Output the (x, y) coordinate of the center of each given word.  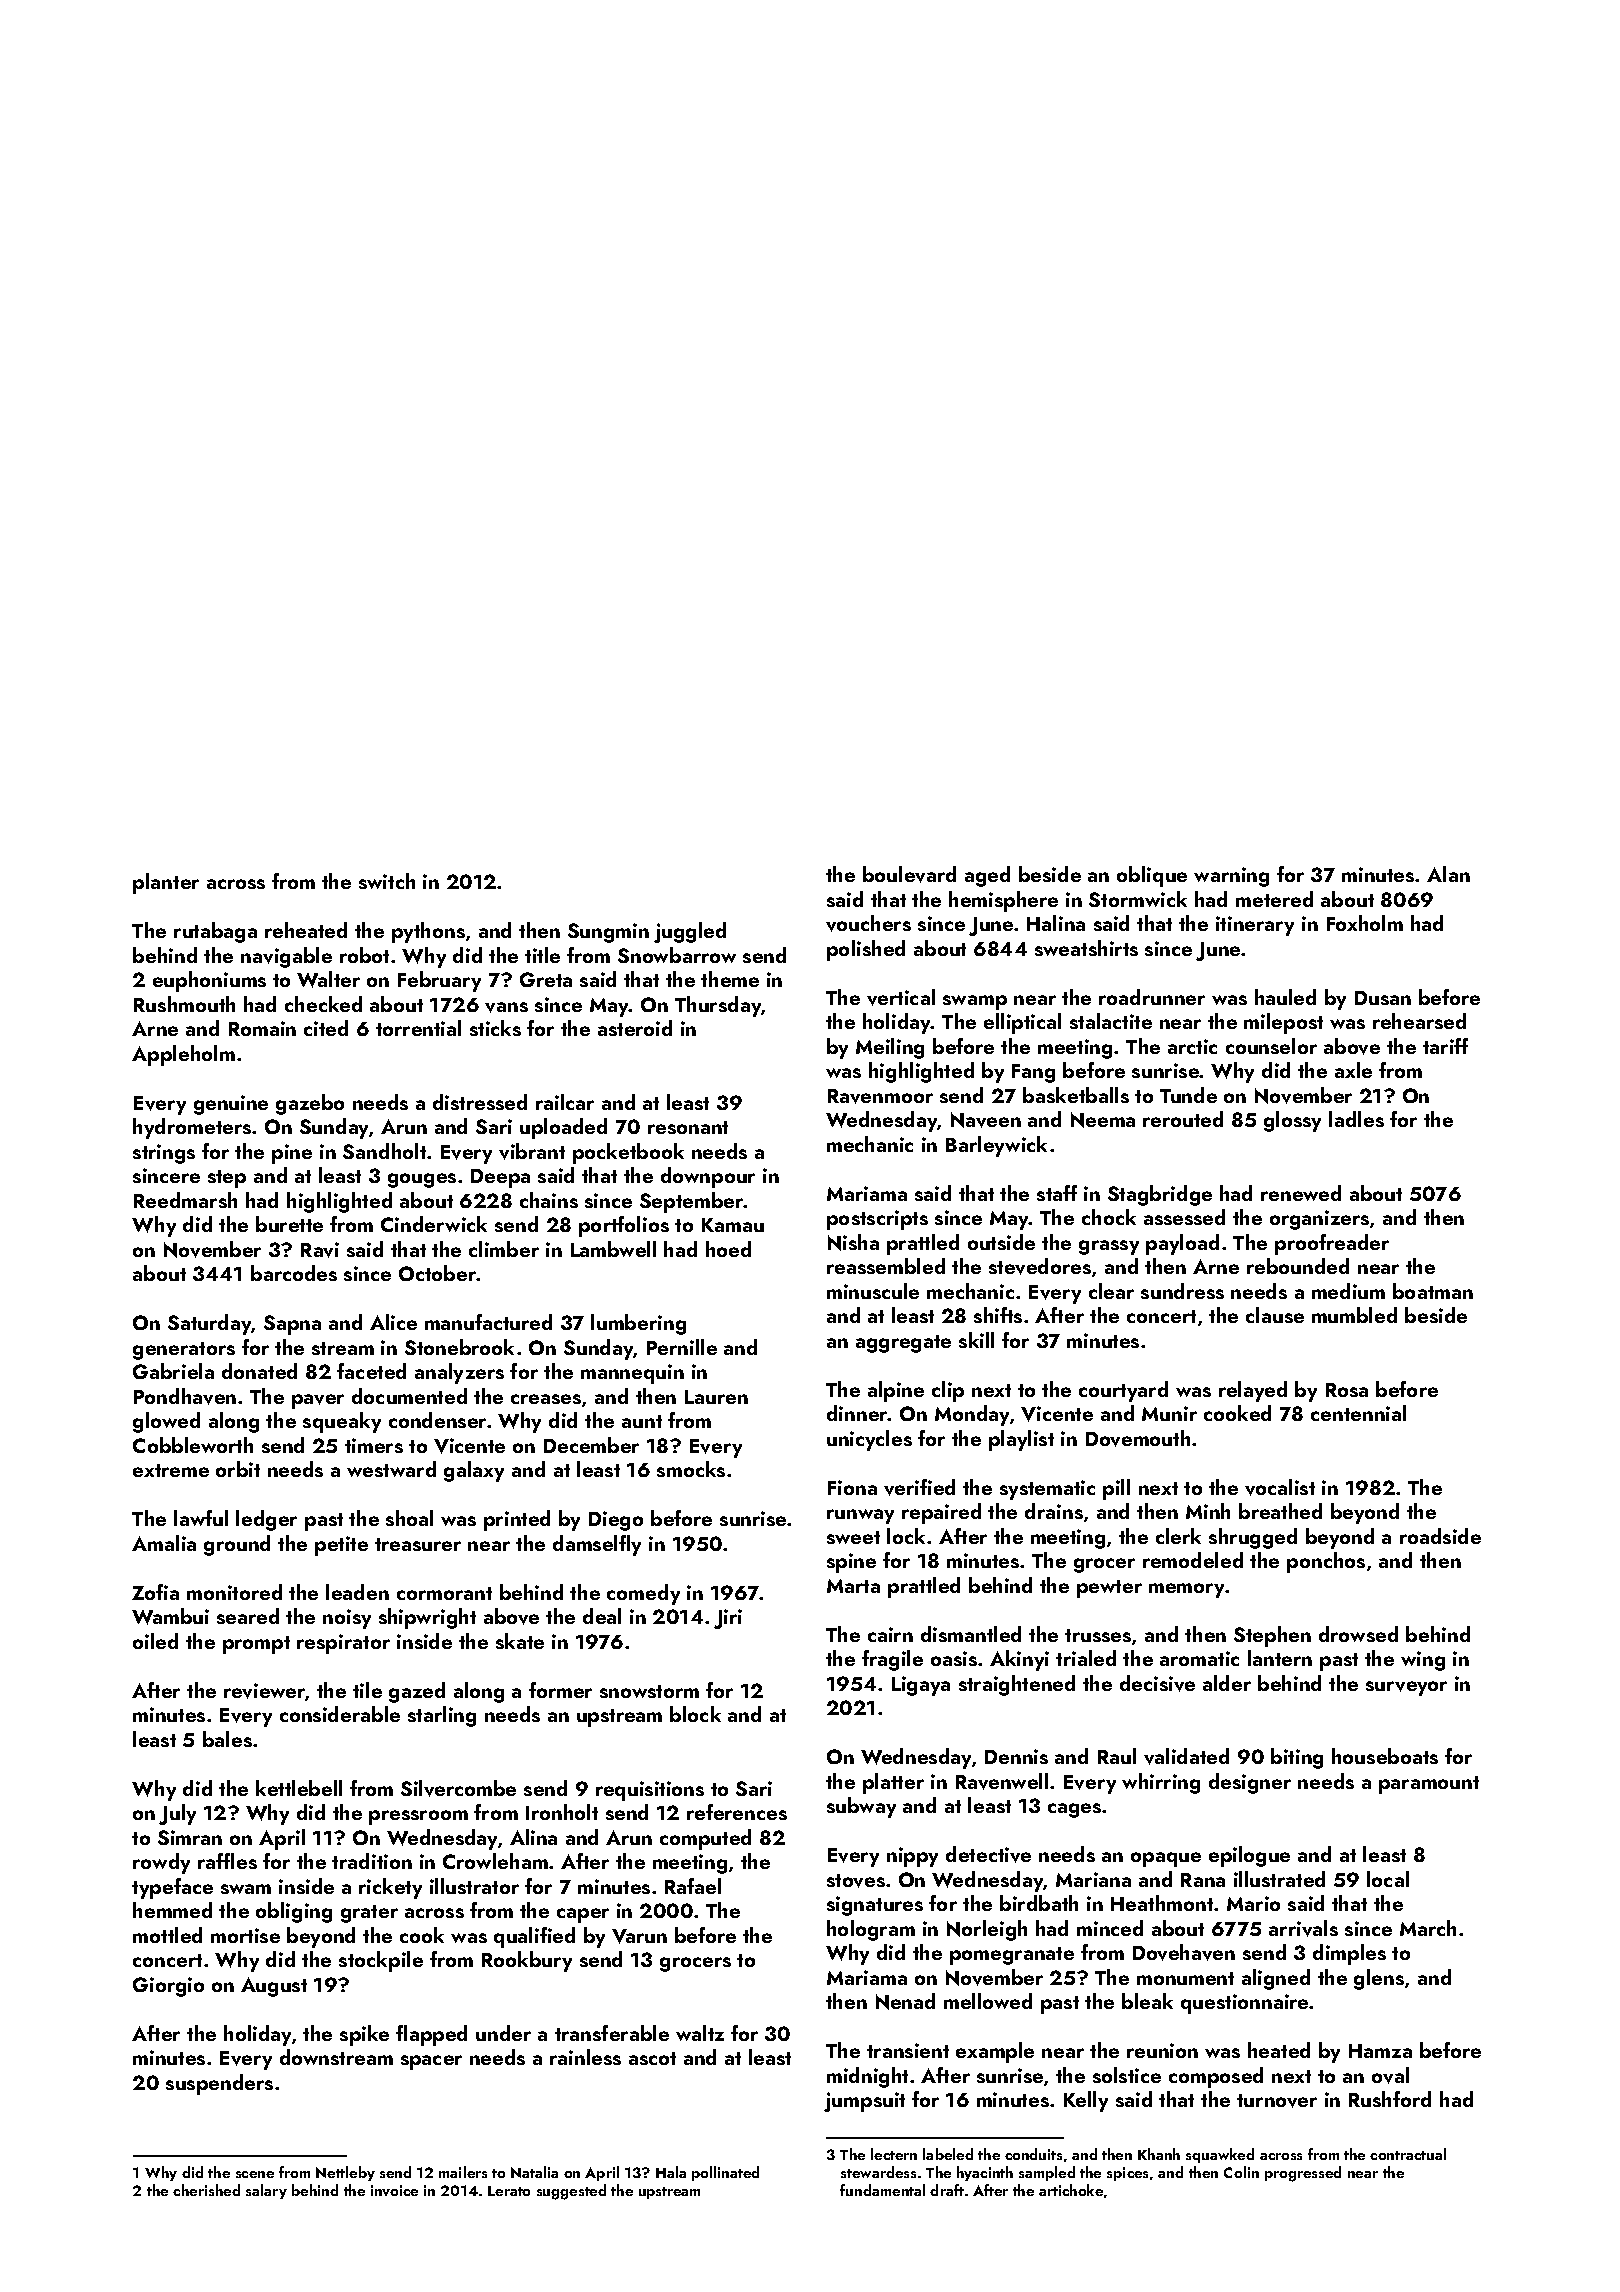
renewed (1301, 1193)
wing (1423, 1661)
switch (387, 881)
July (177, 1814)
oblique (1152, 876)
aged (987, 876)
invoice (394, 2190)
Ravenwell (1002, 1781)
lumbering (638, 1324)
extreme (171, 1470)
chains (549, 1200)
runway (860, 1516)
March (1428, 1928)
